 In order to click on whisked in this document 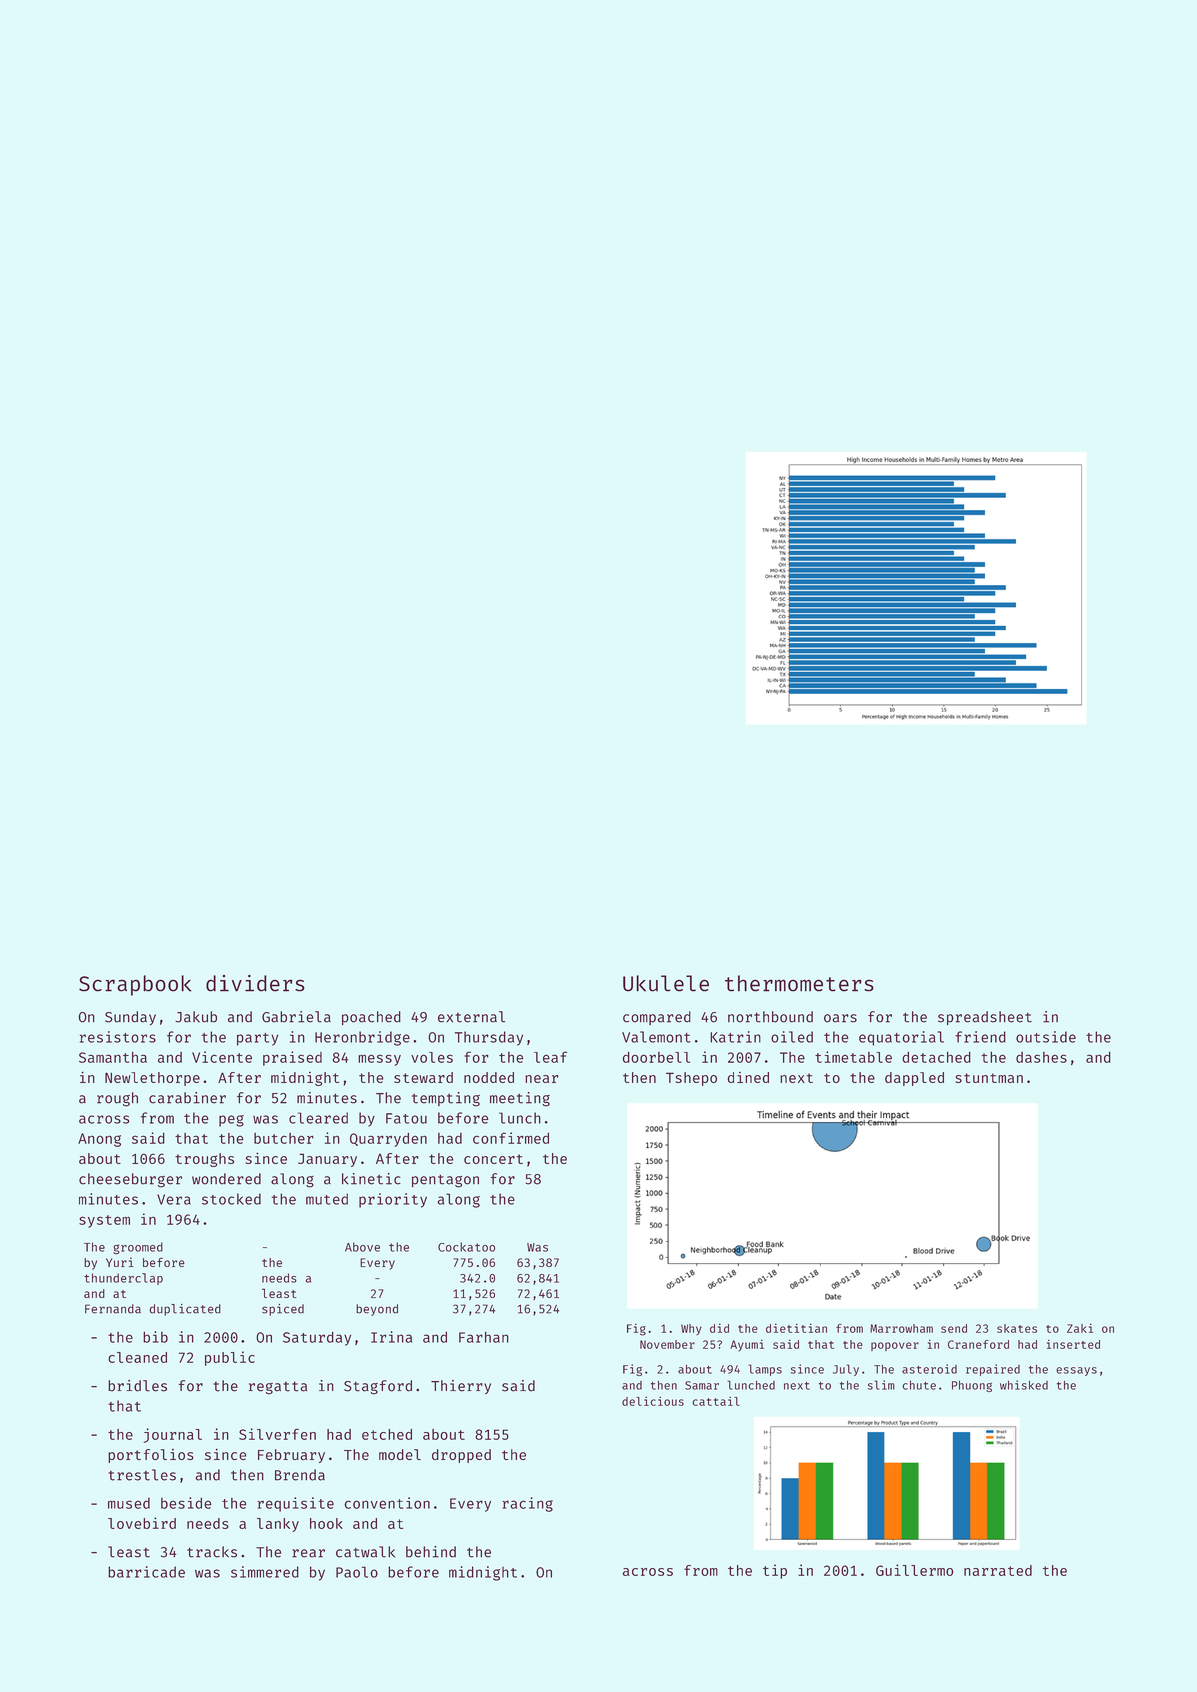, I will do `click(1024, 1385)`.
